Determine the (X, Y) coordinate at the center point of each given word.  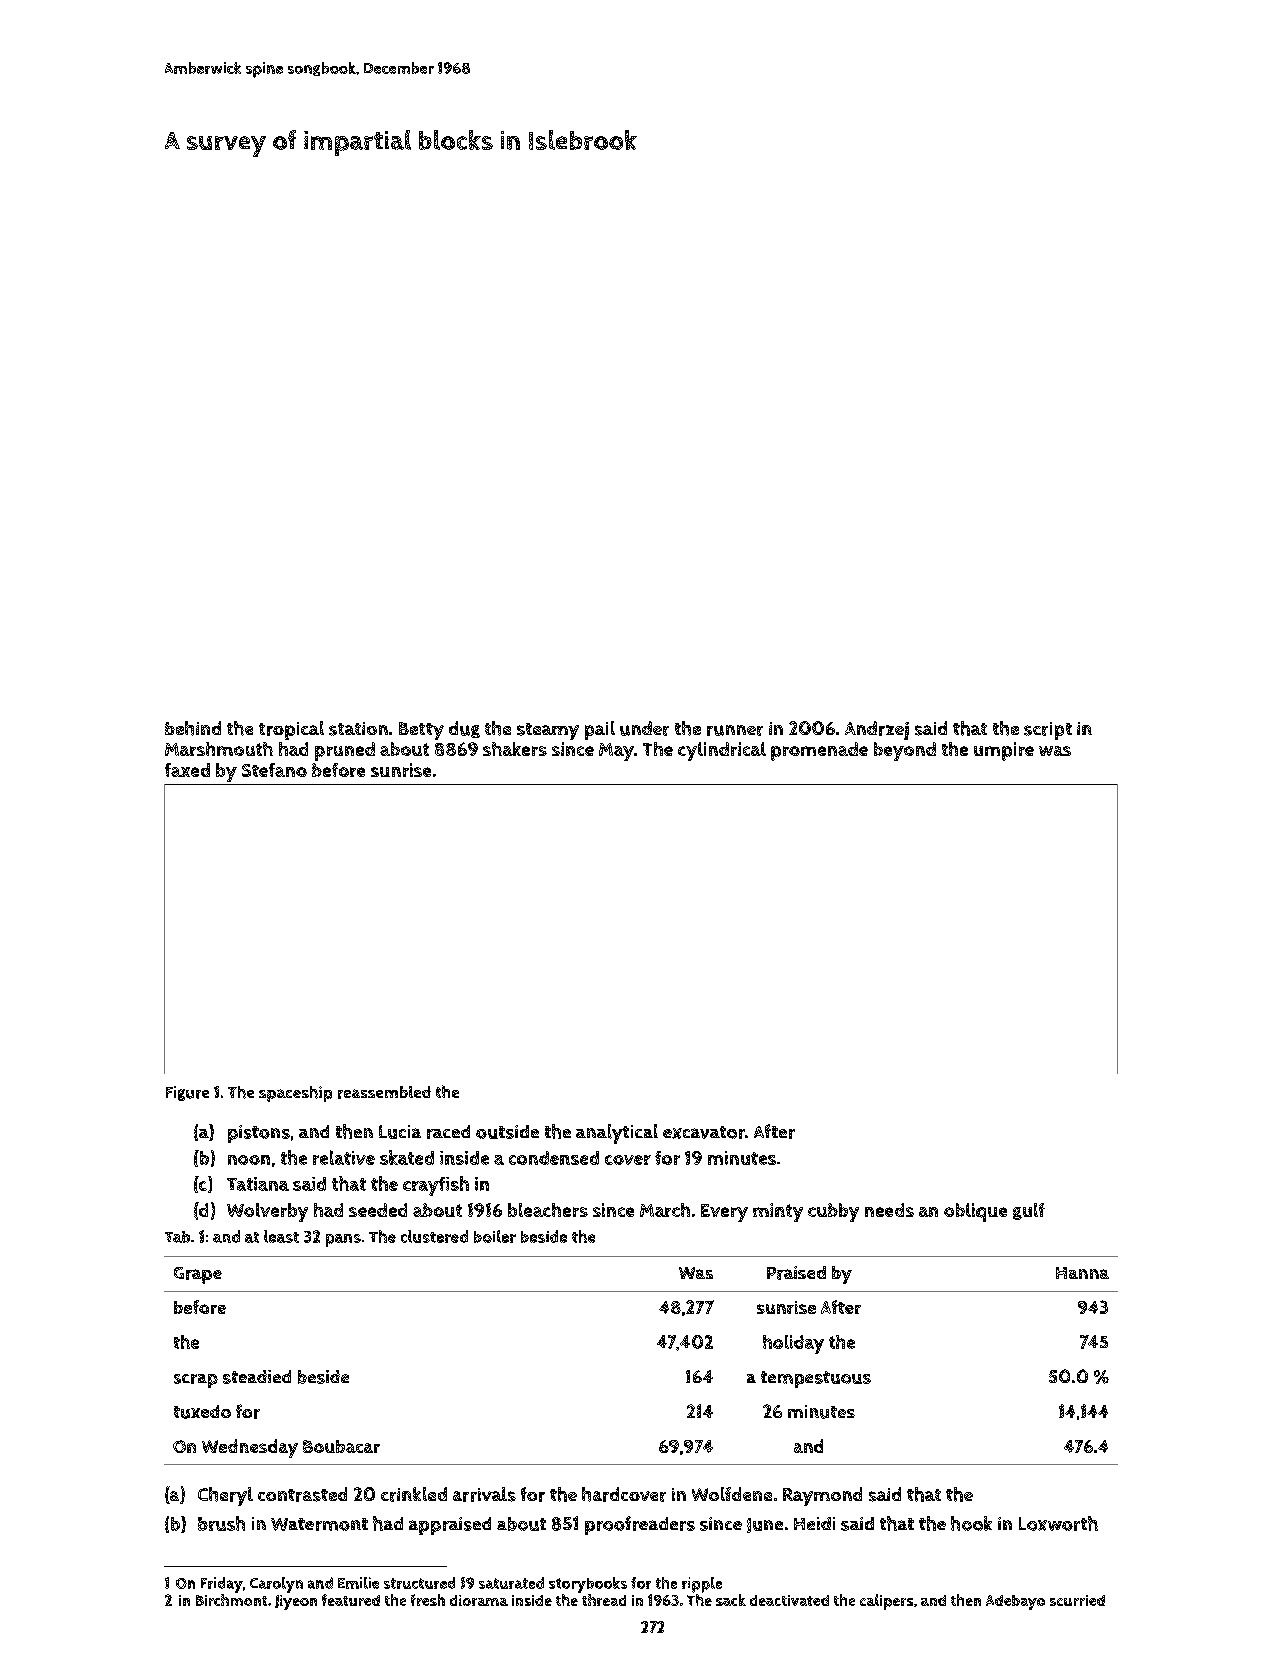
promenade (819, 751)
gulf (1029, 1211)
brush (221, 1523)
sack (731, 1600)
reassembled (384, 1092)
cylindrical (722, 751)
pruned (345, 751)
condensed (554, 1158)
